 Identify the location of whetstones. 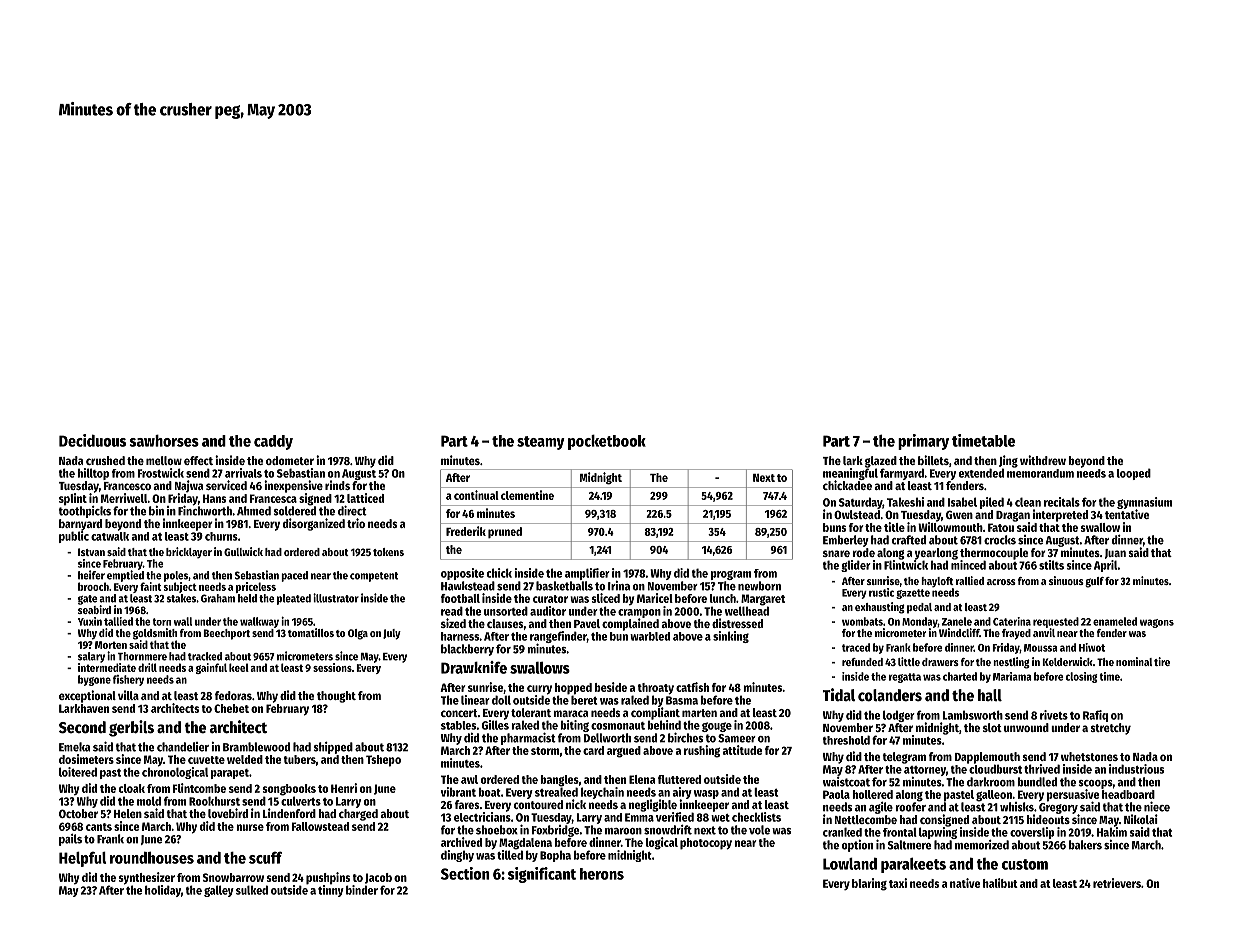
(1089, 756).
